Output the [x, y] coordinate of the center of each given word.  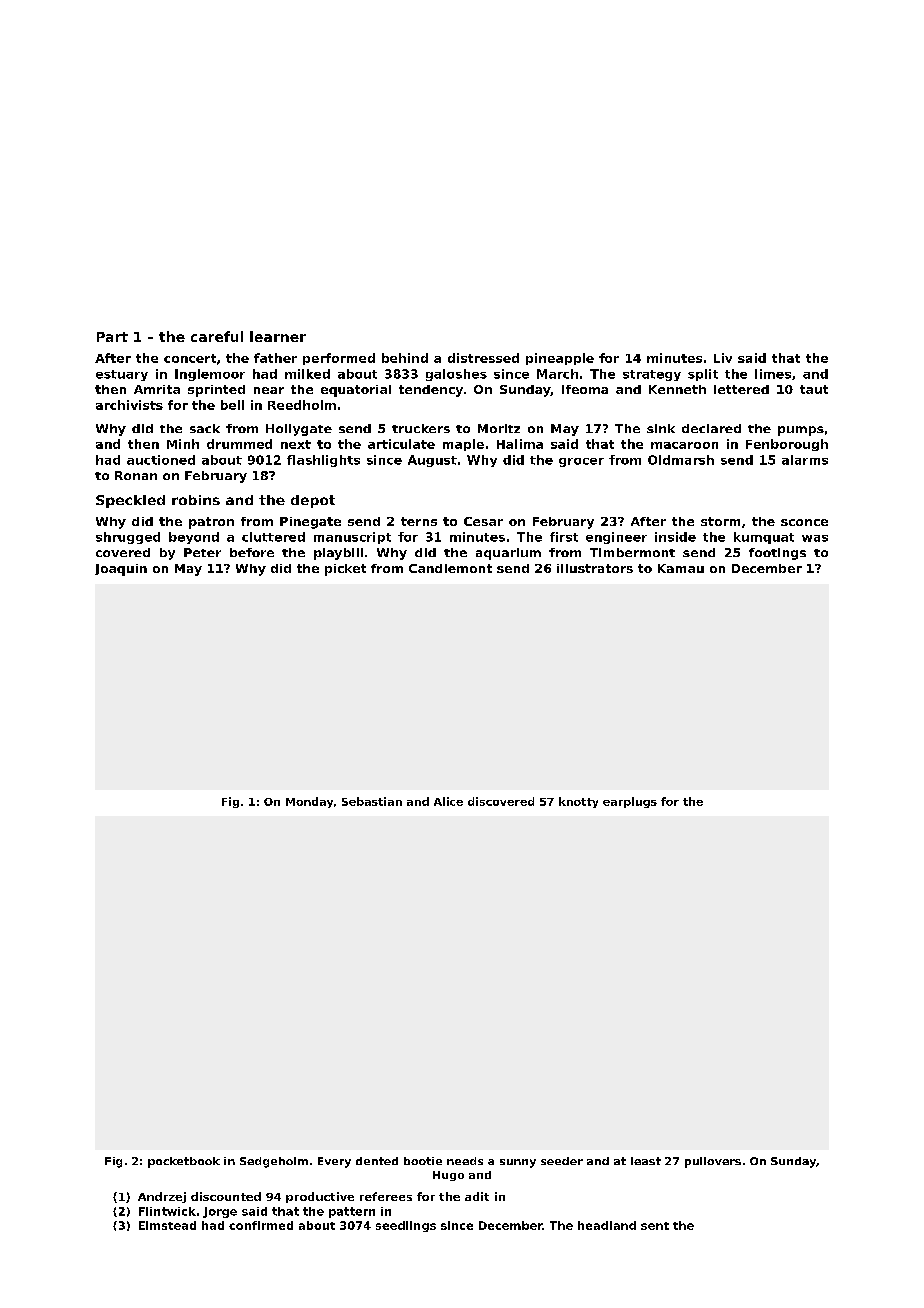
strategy [652, 375]
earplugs [630, 802]
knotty [578, 802]
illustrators [595, 568]
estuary [122, 375]
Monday [309, 802]
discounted [226, 1196]
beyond [194, 538]
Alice [448, 801]
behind [405, 358]
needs [465, 1161]
